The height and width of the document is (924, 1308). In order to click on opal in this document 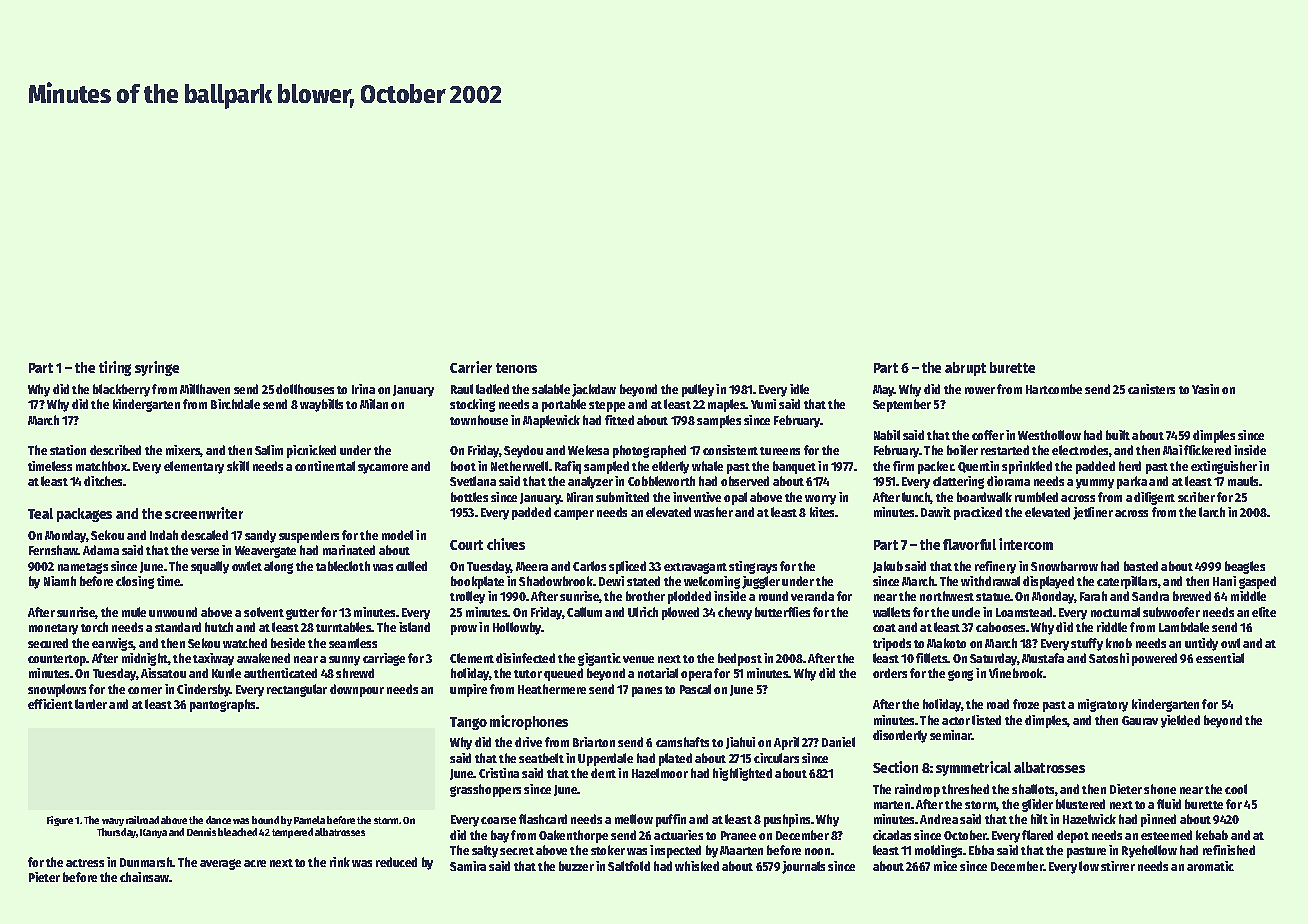, I will do `click(735, 498)`.
